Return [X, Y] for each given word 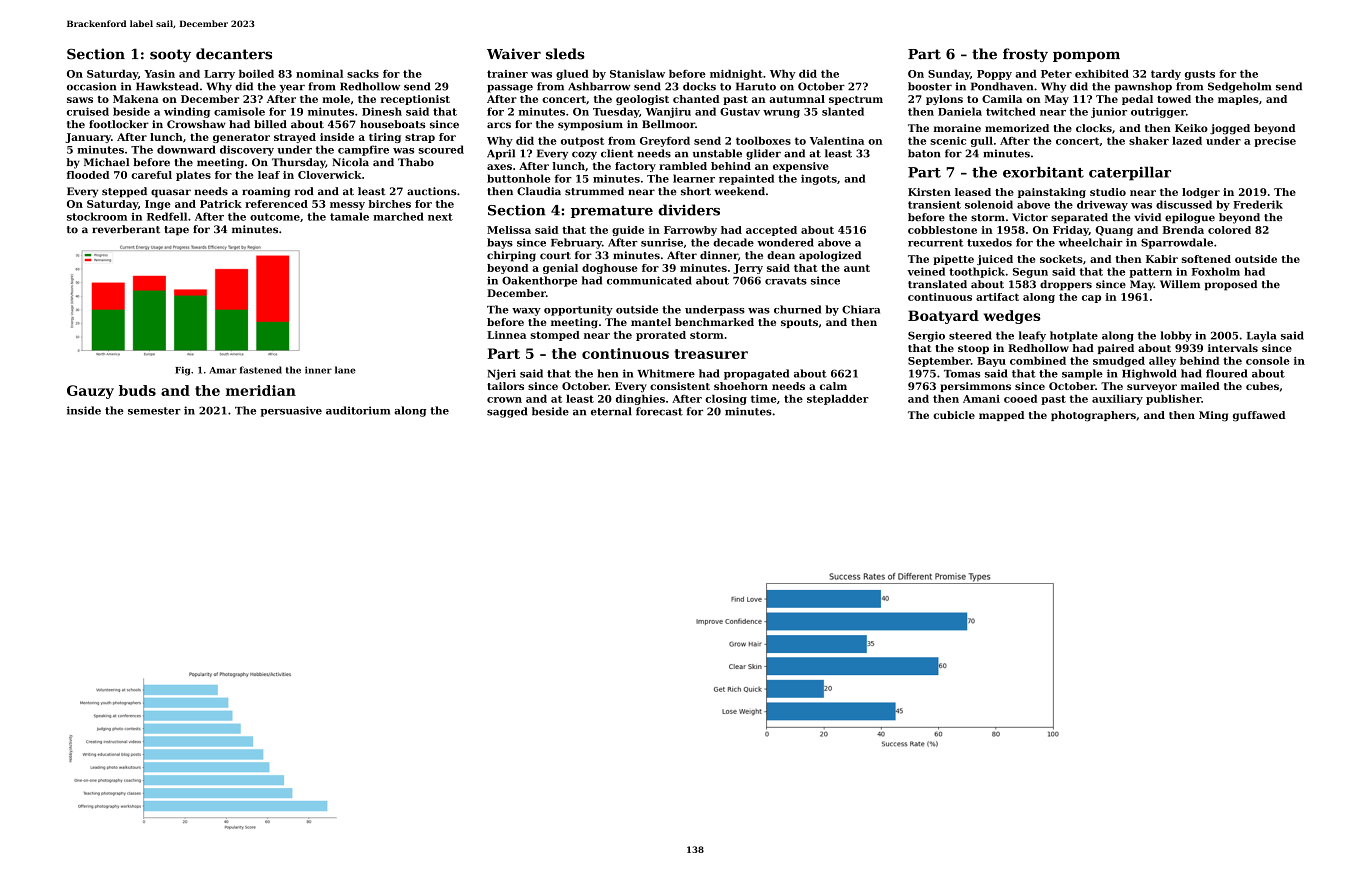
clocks [1094, 128]
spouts [799, 323]
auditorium [358, 410]
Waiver [514, 54]
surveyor [1152, 388]
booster [930, 86]
